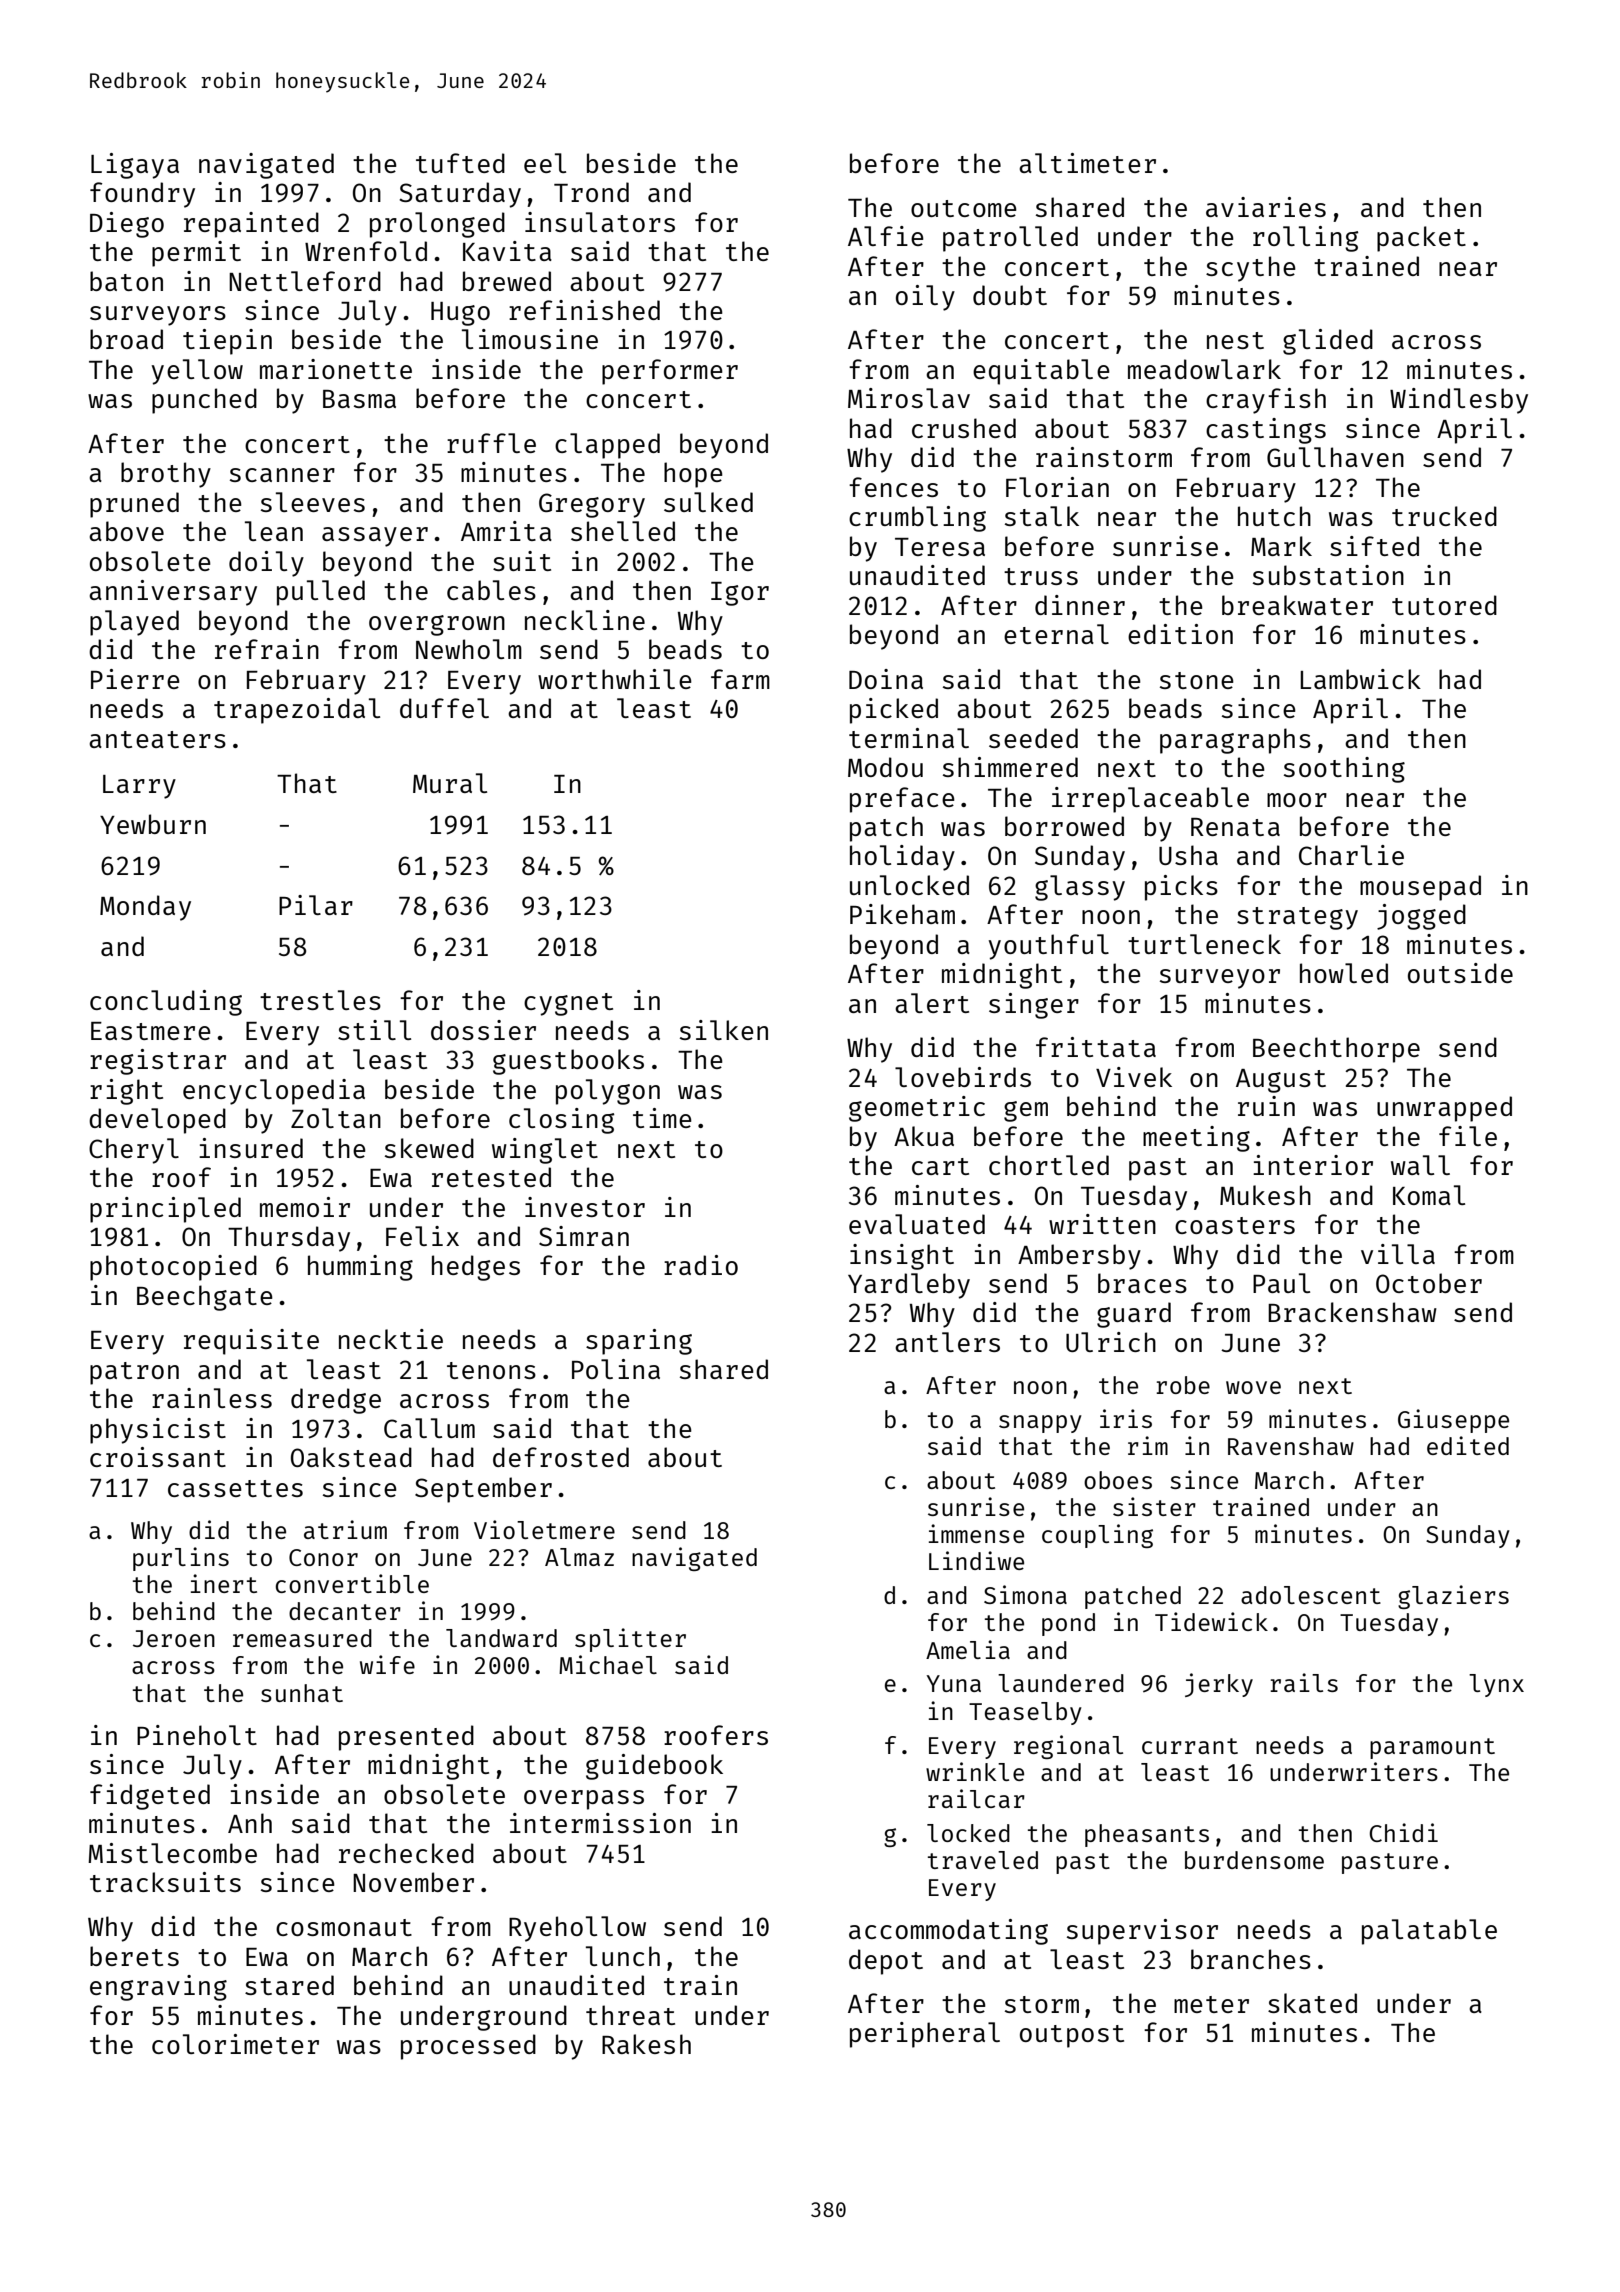 The width and height of the screenshot is (1620, 2292). Describe the element at coordinates (670, 372) in the screenshot. I see `performer` at that location.
